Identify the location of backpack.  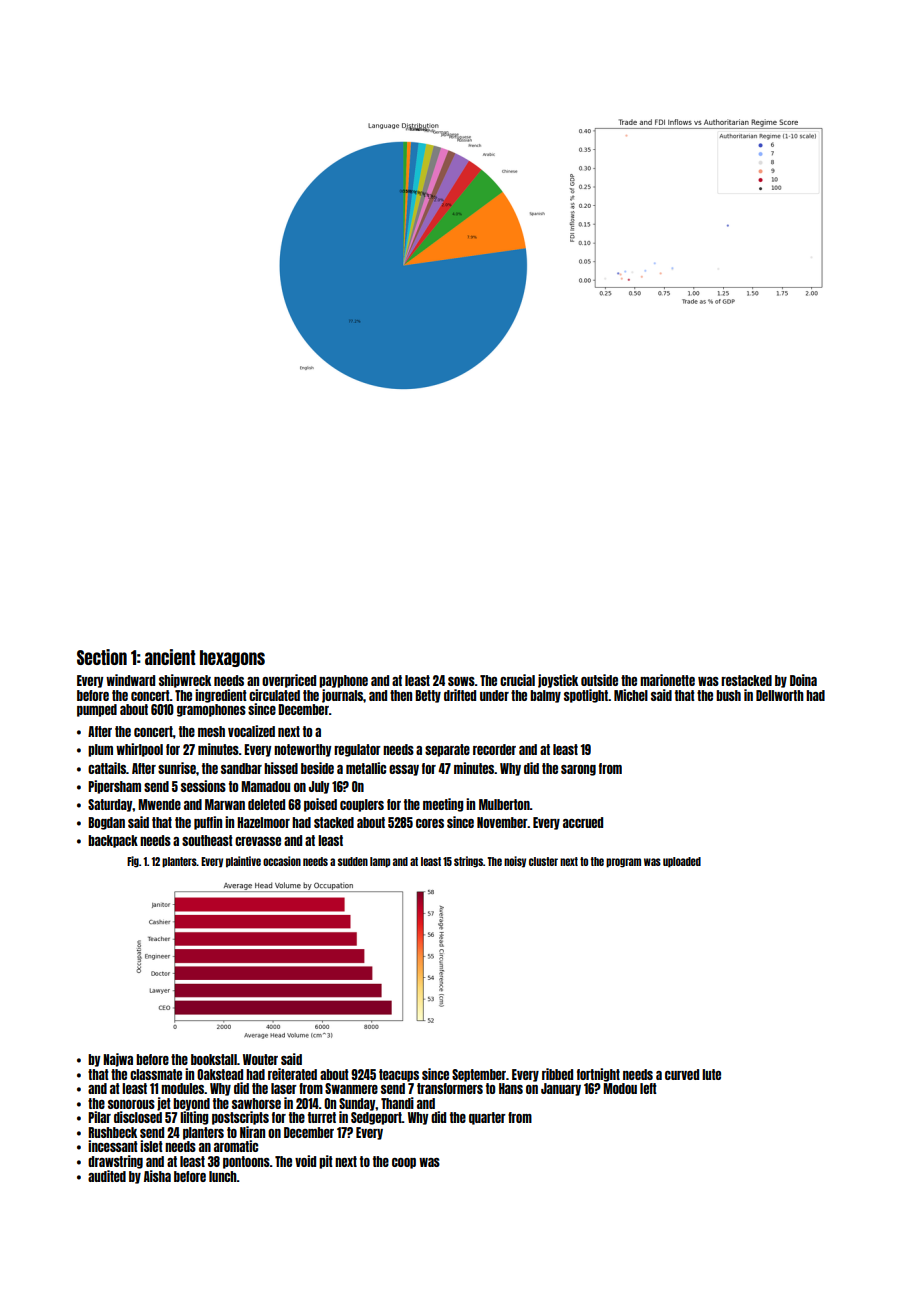
(113, 841).
